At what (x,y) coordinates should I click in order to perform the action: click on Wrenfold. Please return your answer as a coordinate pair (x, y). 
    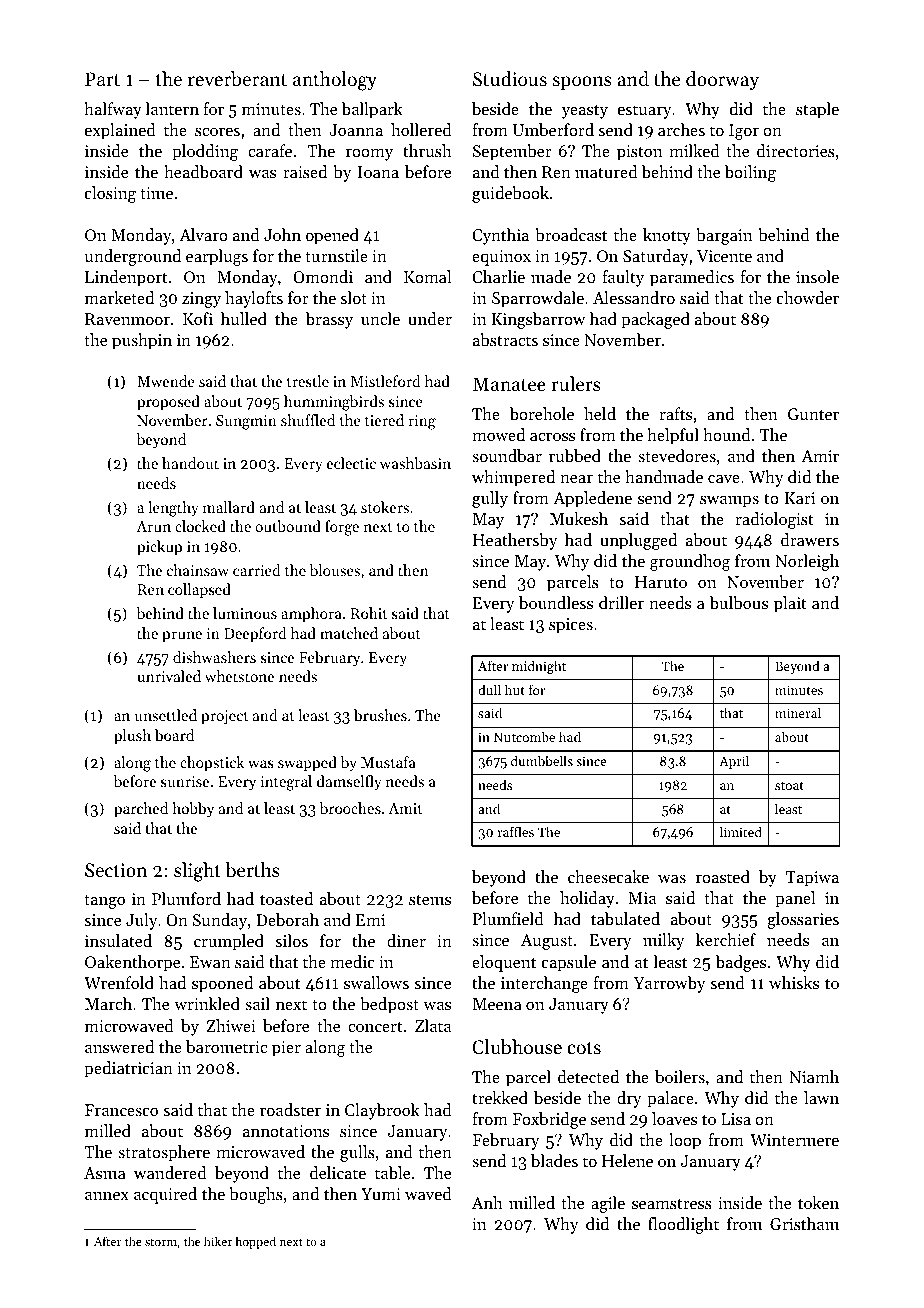
    Looking at the image, I should click on (119, 982).
